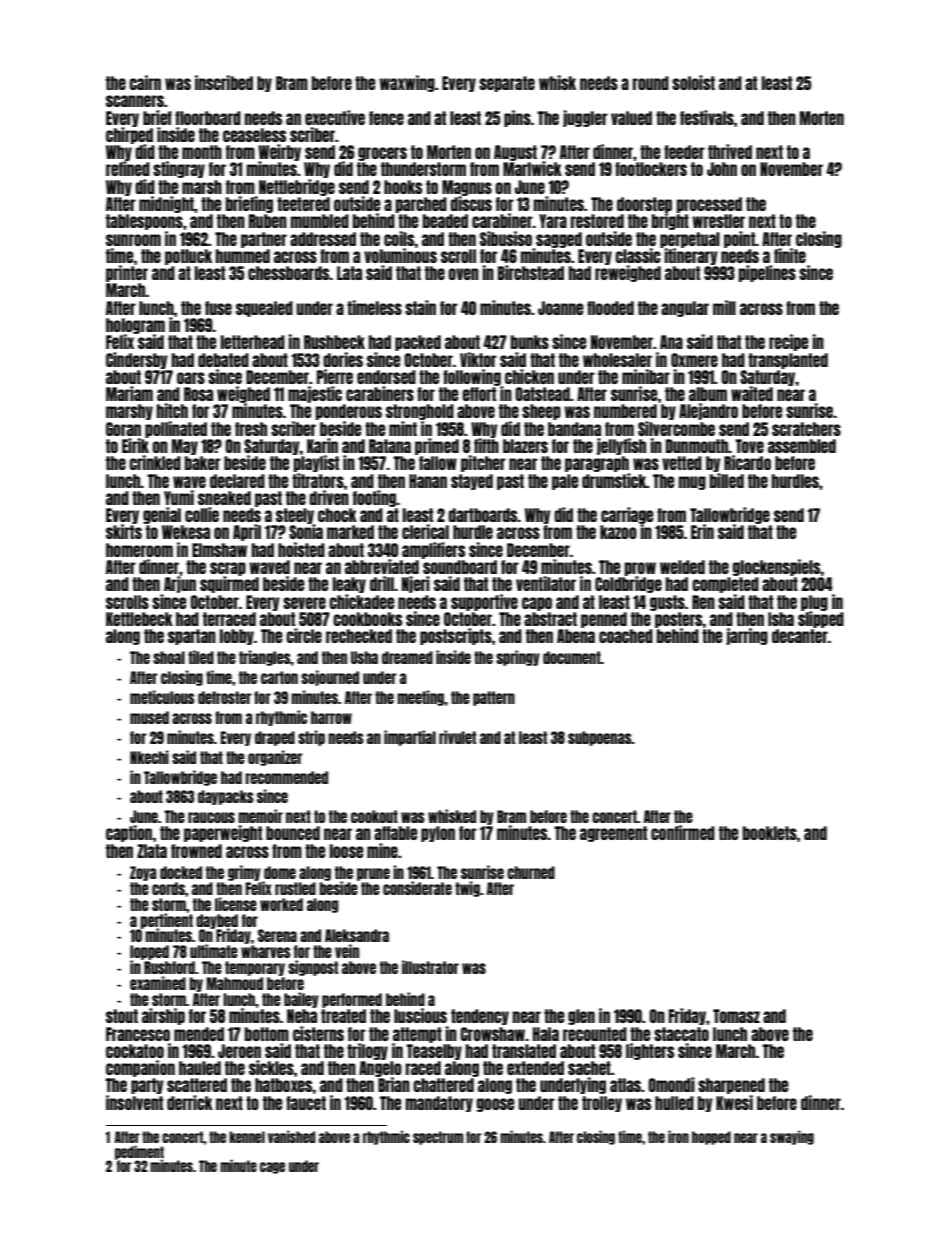 The image size is (952, 1233). What do you see at coordinates (304, 603) in the document?
I see `severe` at bounding box center [304, 603].
